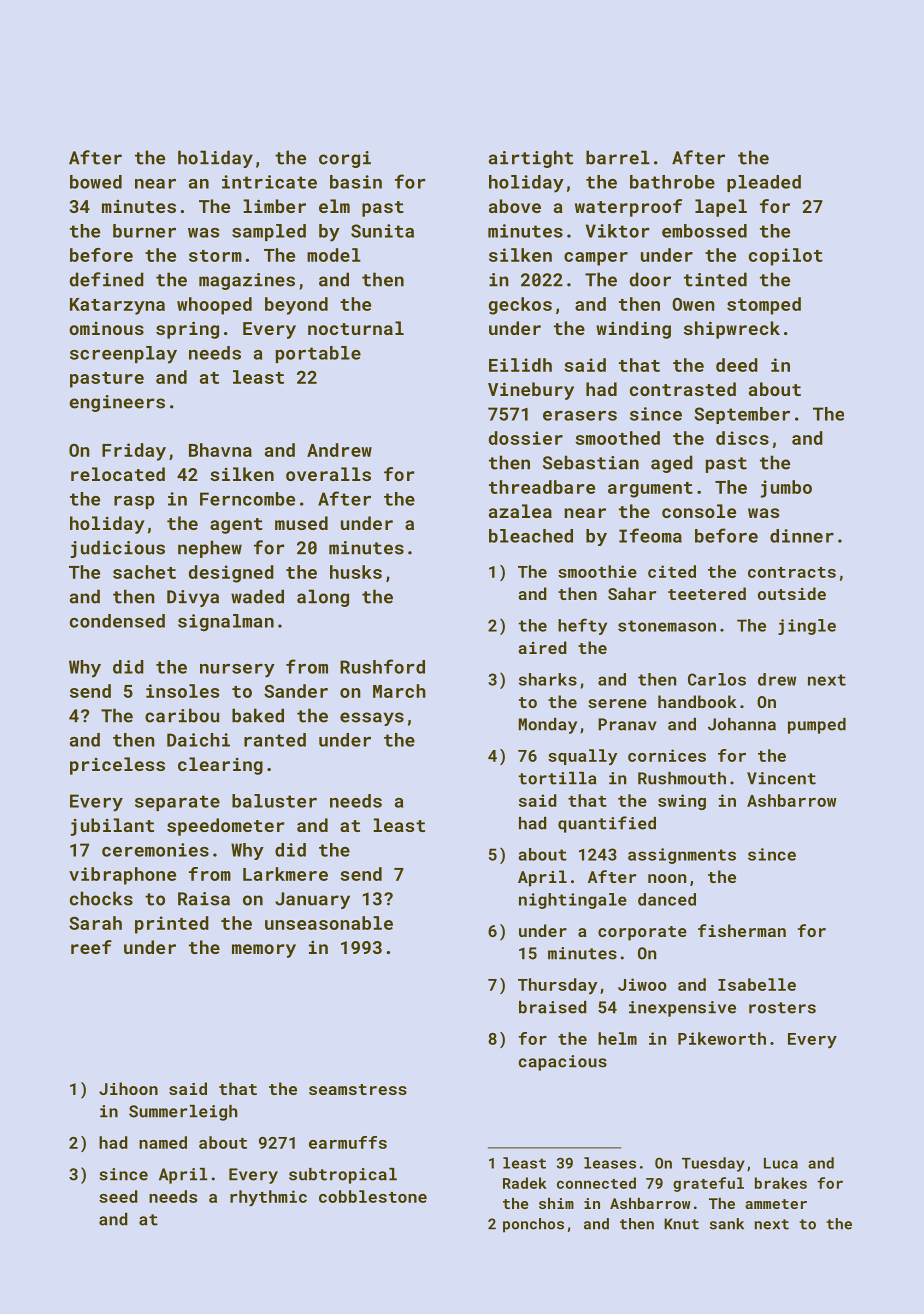  I want to click on judicious, so click(118, 549).
